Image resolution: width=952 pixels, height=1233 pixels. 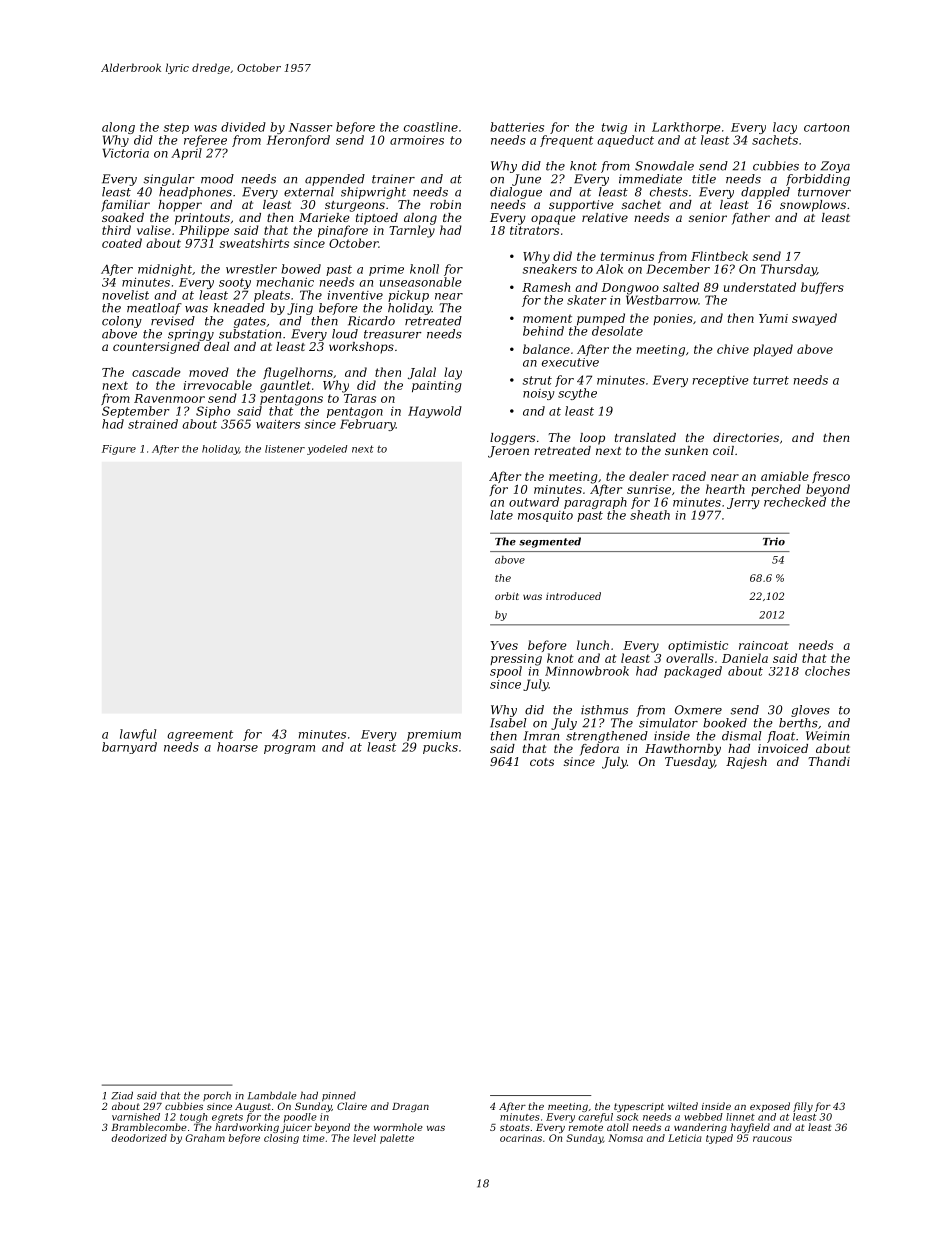 What do you see at coordinates (521, 1138) in the document?
I see `ocarinas` at bounding box center [521, 1138].
